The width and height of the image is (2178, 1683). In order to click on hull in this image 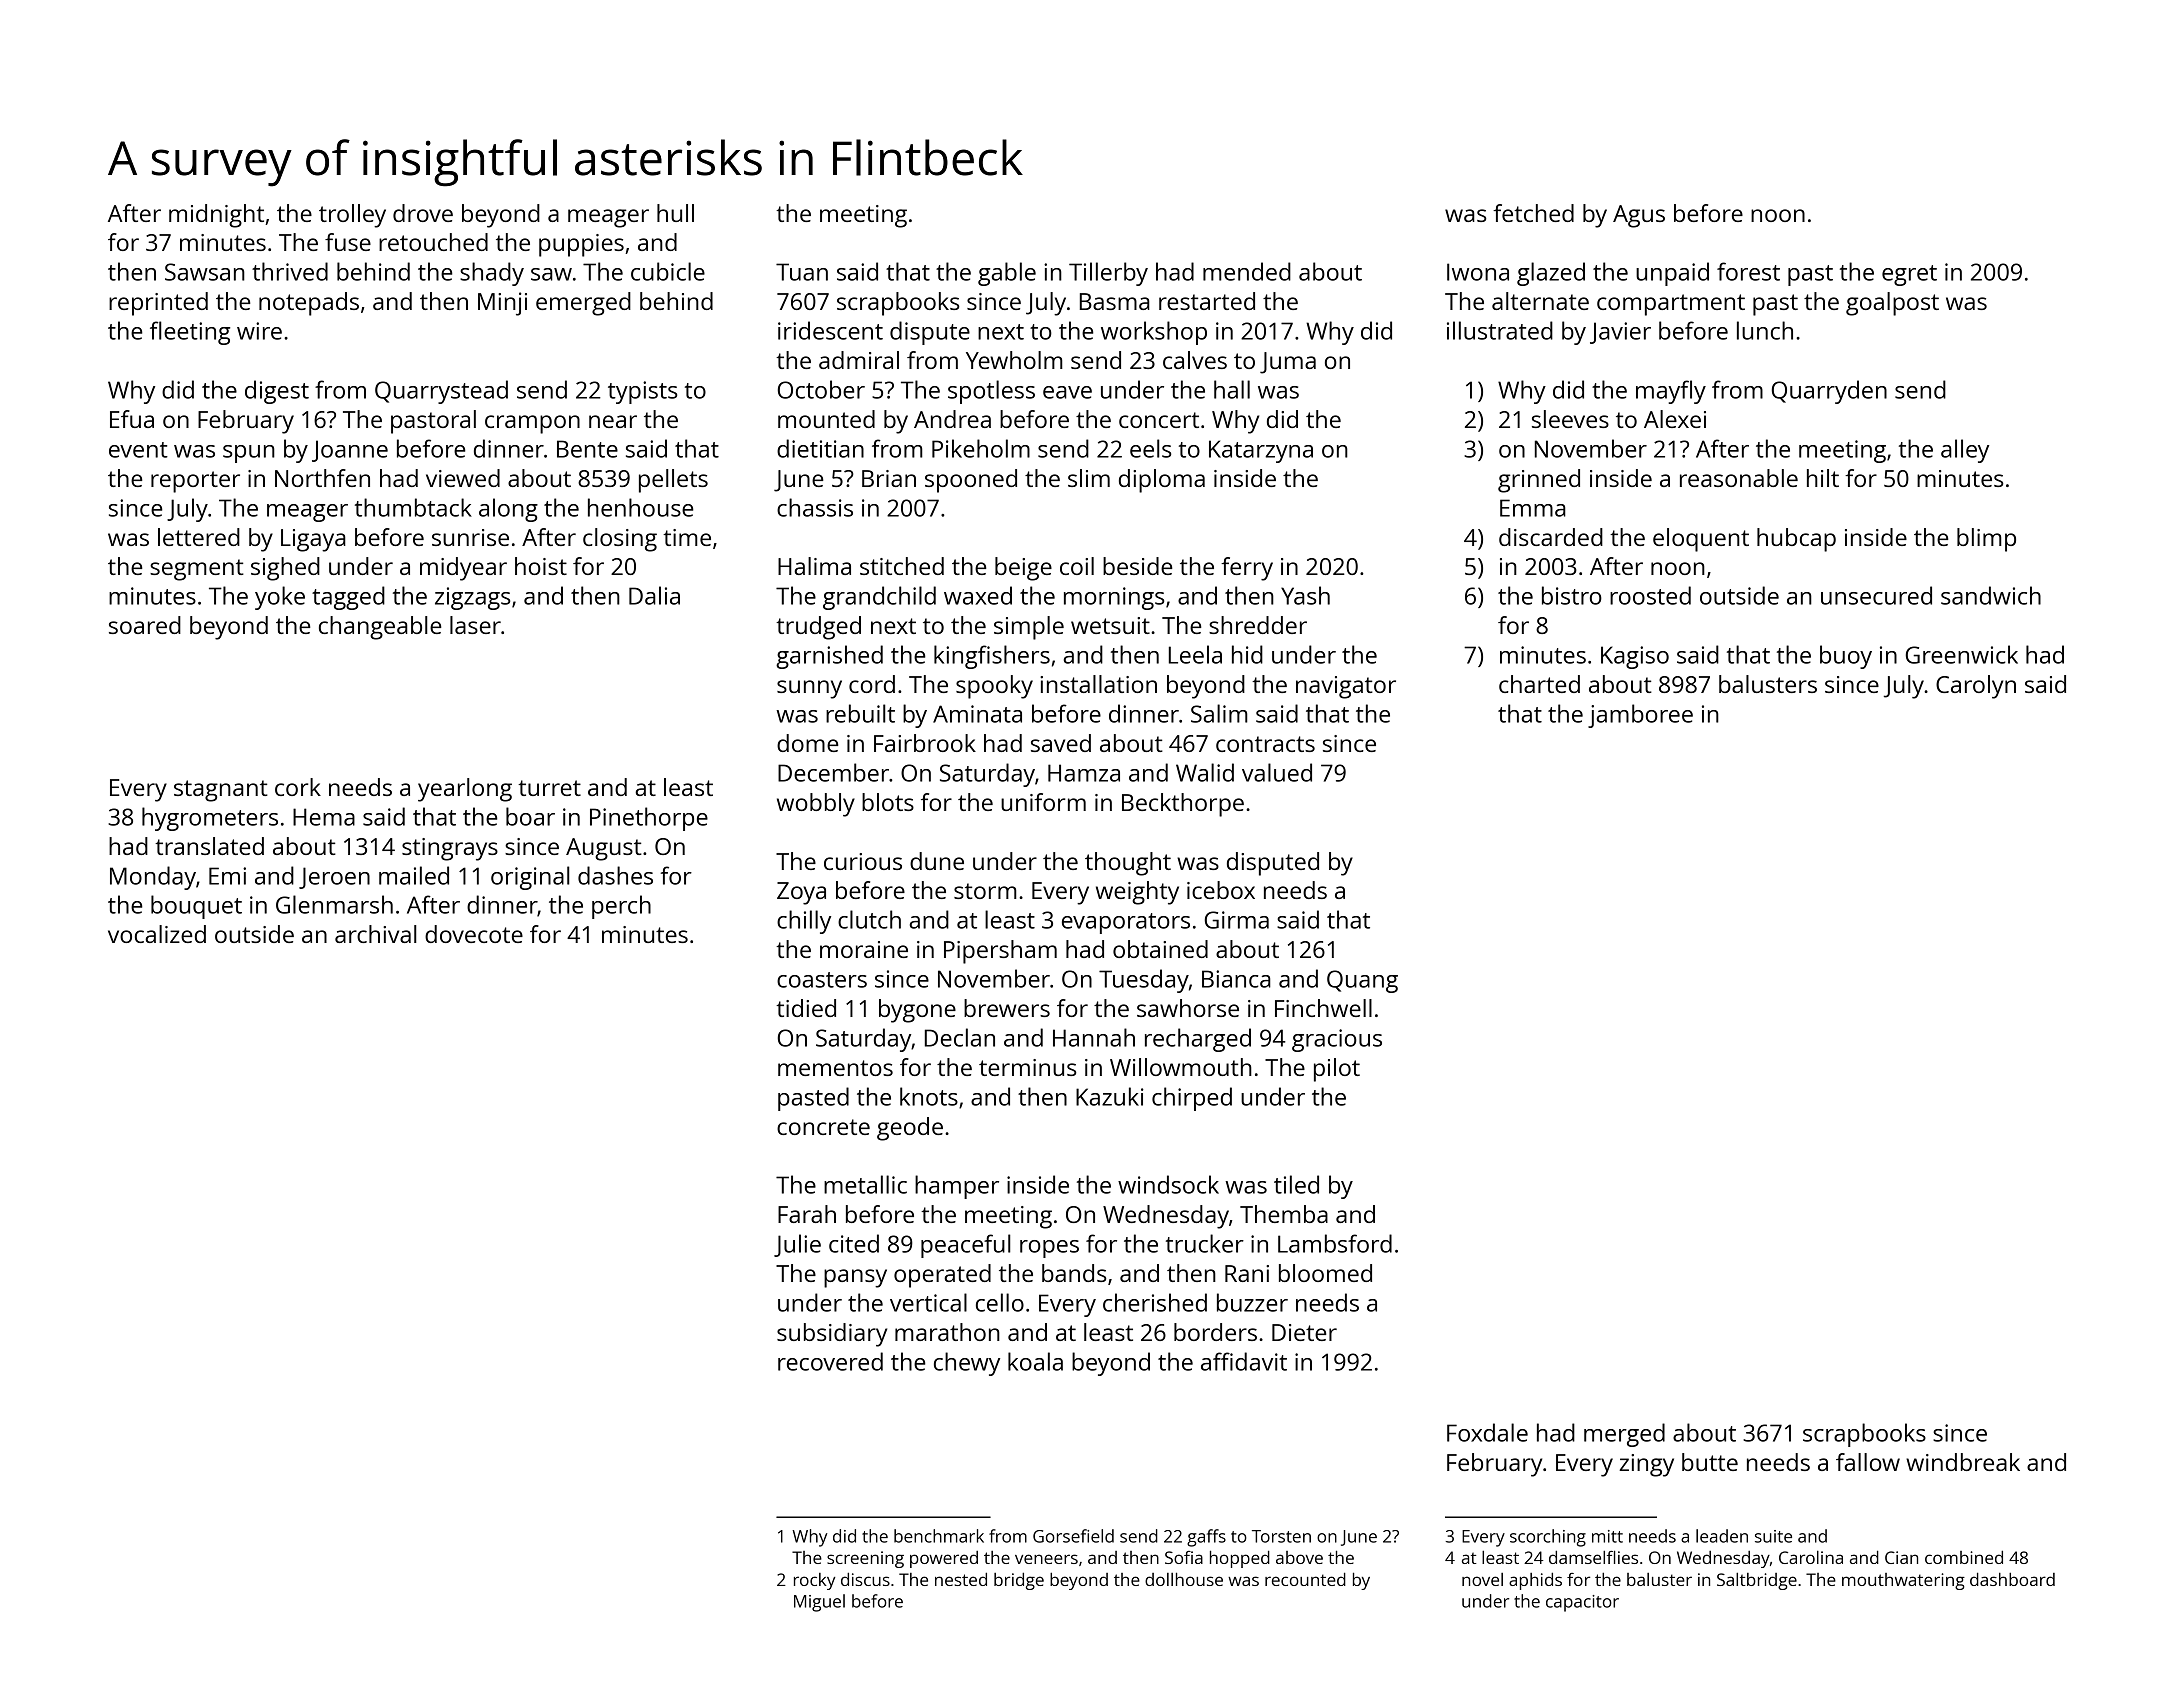, I will do `click(675, 213)`.
